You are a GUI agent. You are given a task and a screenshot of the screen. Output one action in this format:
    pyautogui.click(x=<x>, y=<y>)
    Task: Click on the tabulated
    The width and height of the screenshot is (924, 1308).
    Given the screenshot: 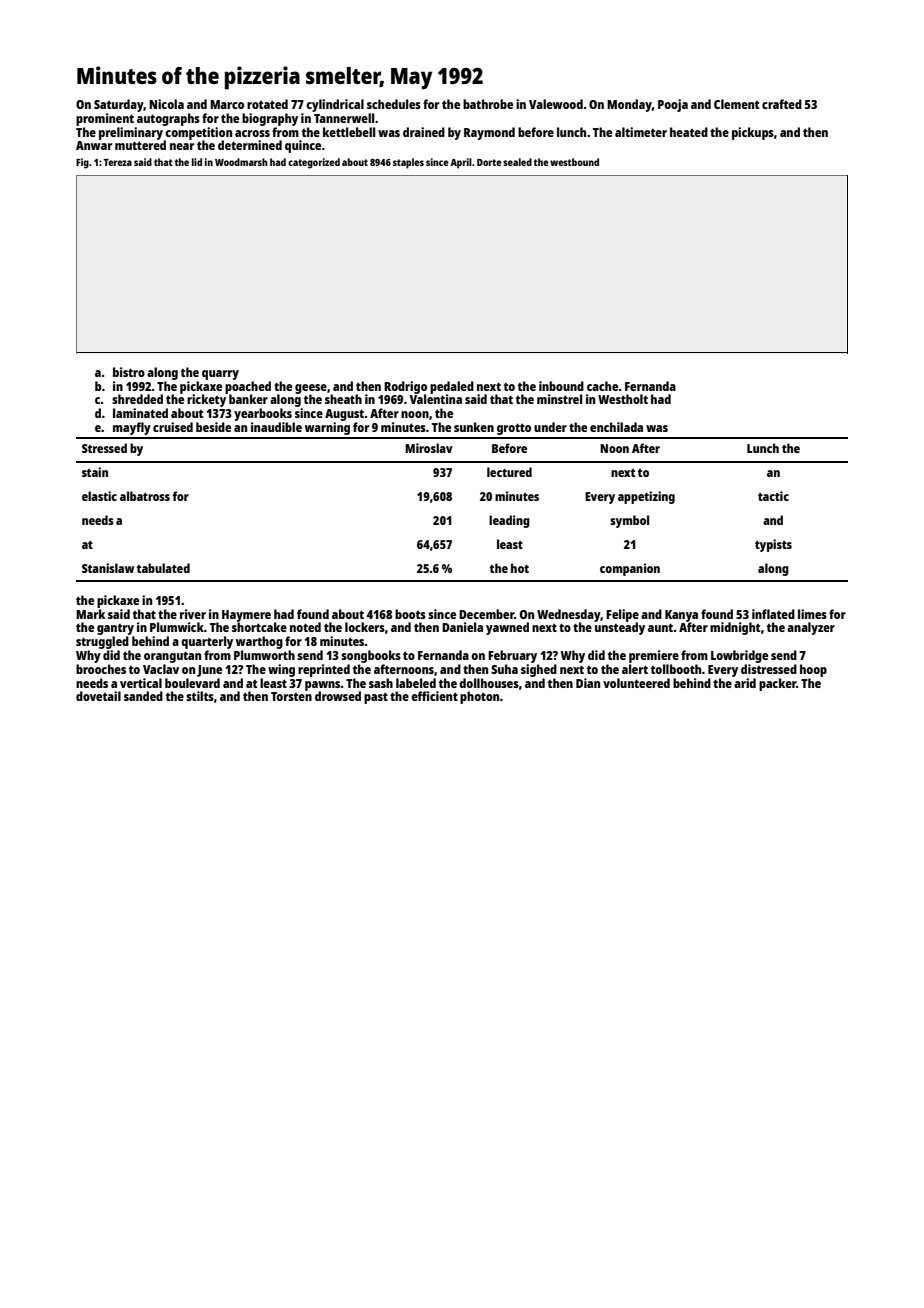 What is the action you would take?
    pyautogui.click(x=163, y=568)
